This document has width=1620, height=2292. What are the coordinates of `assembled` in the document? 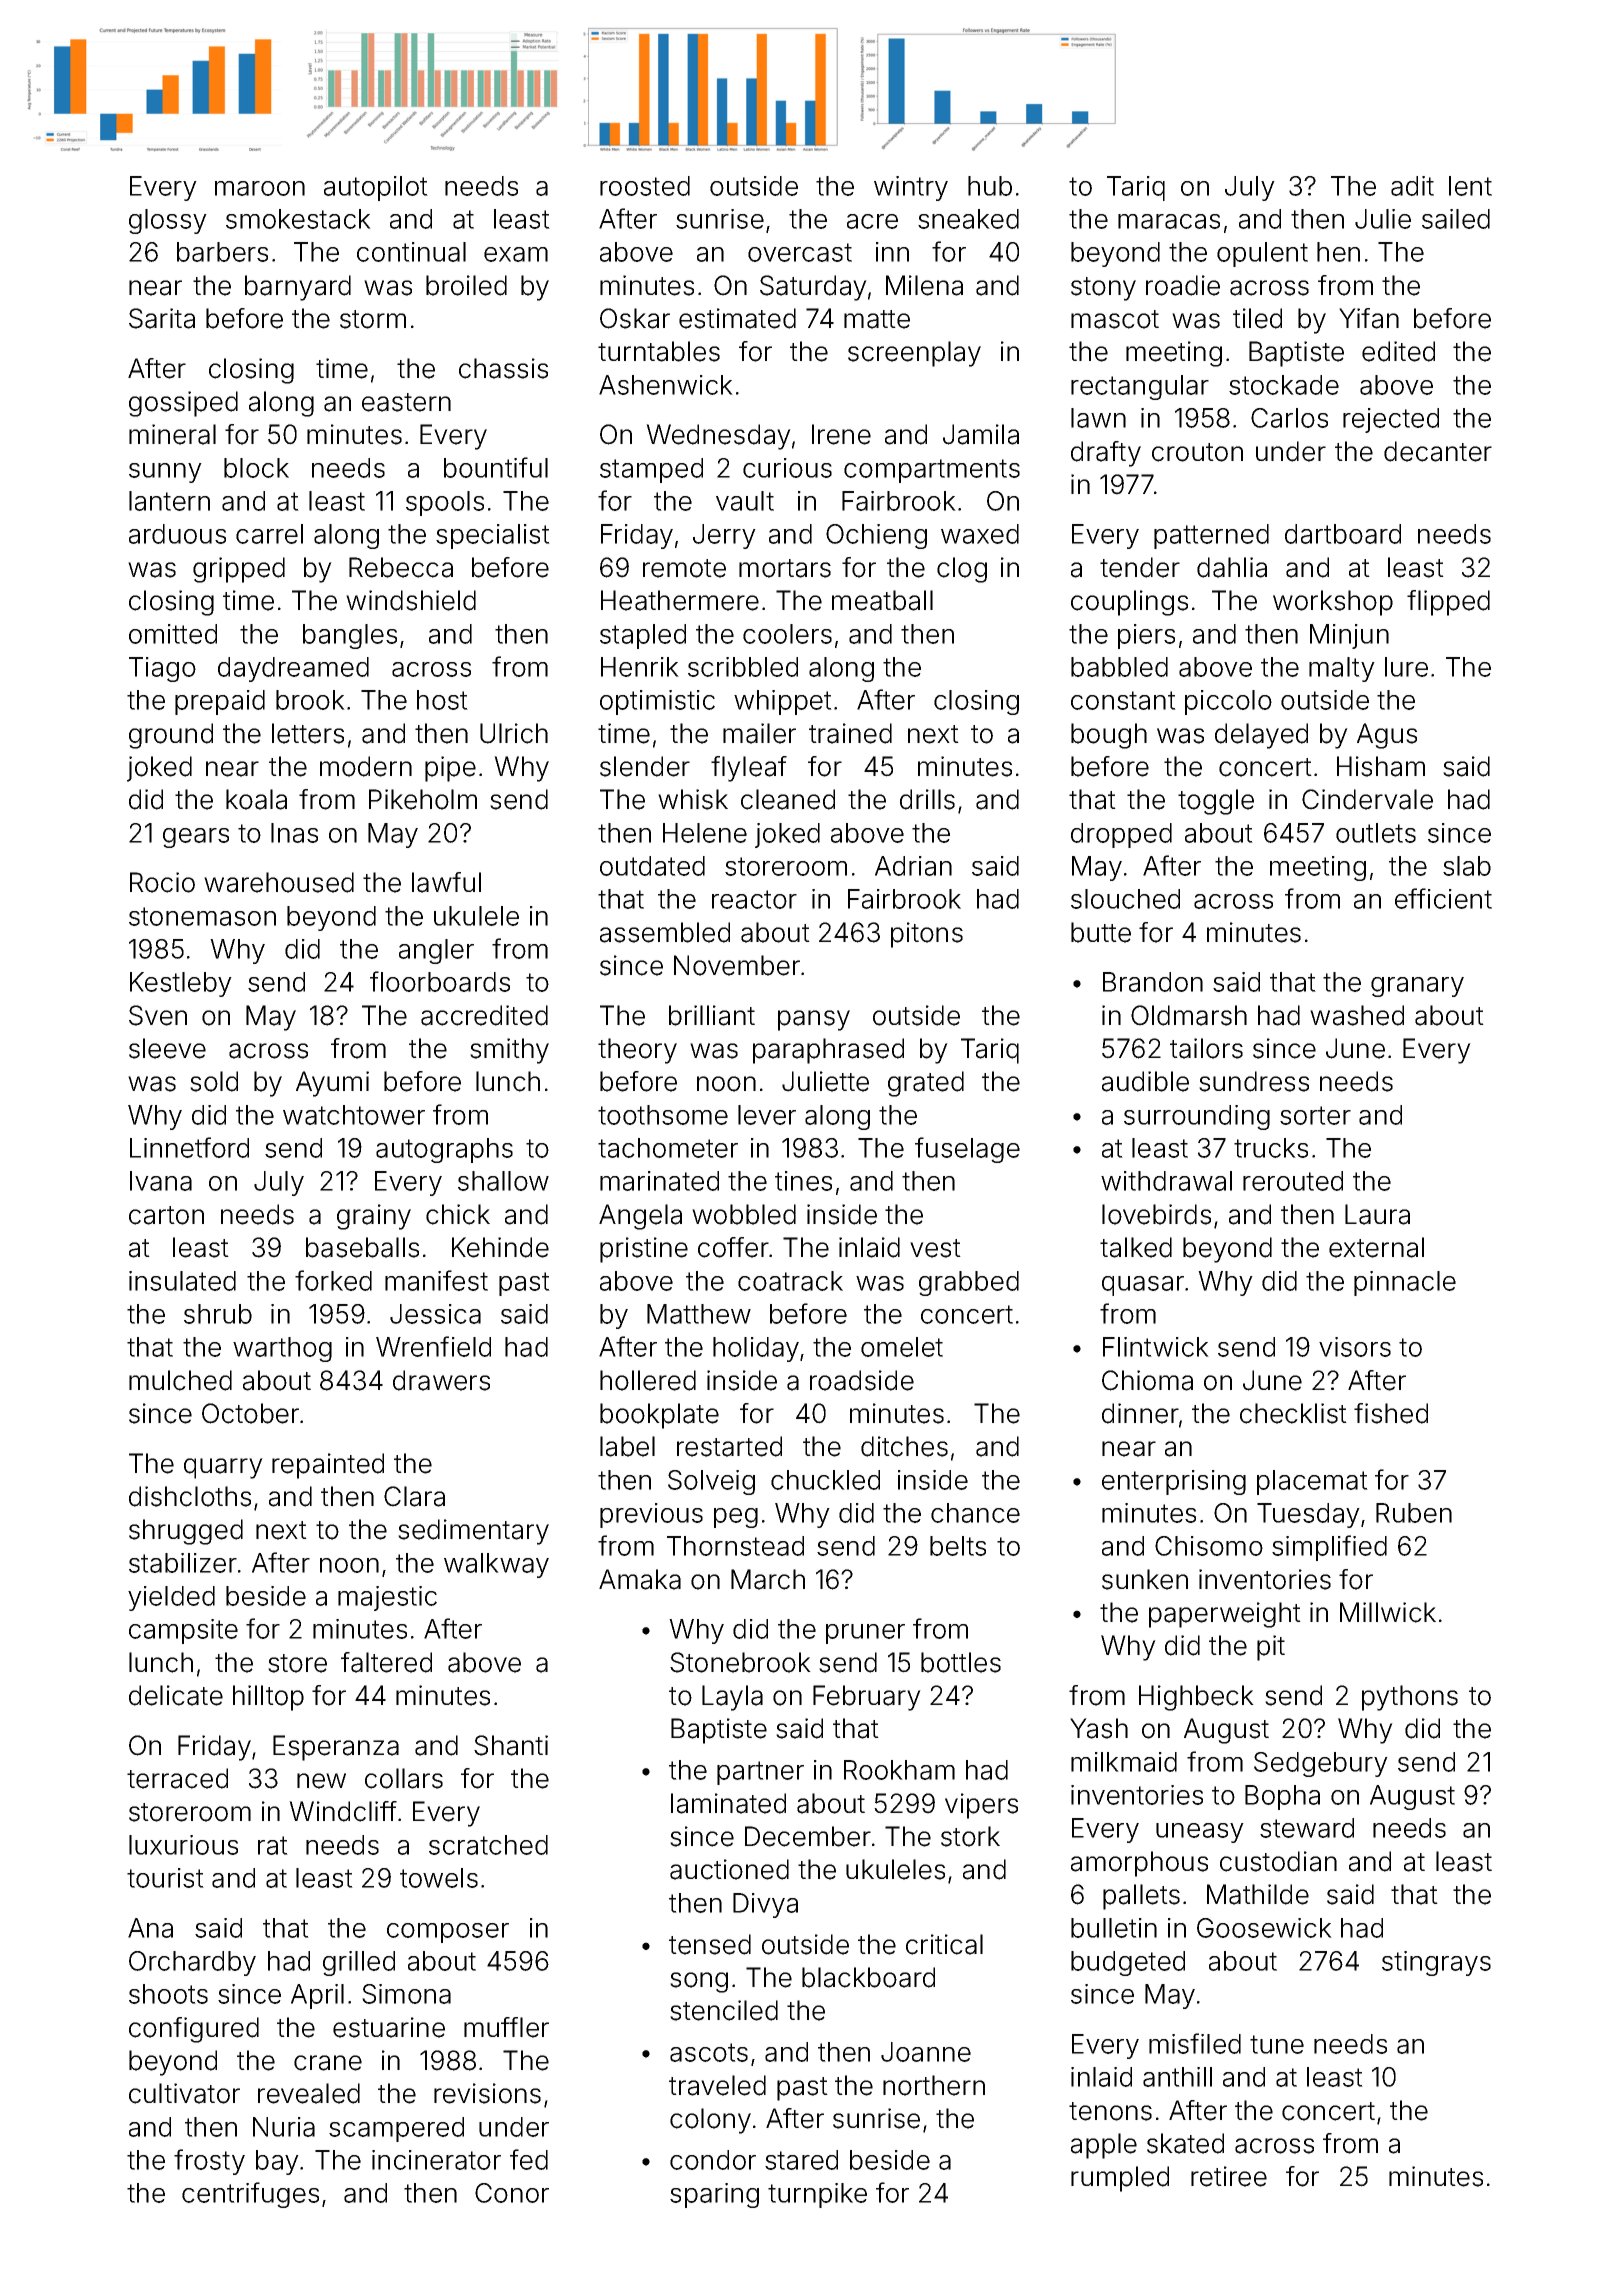 It's located at (665, 932).
